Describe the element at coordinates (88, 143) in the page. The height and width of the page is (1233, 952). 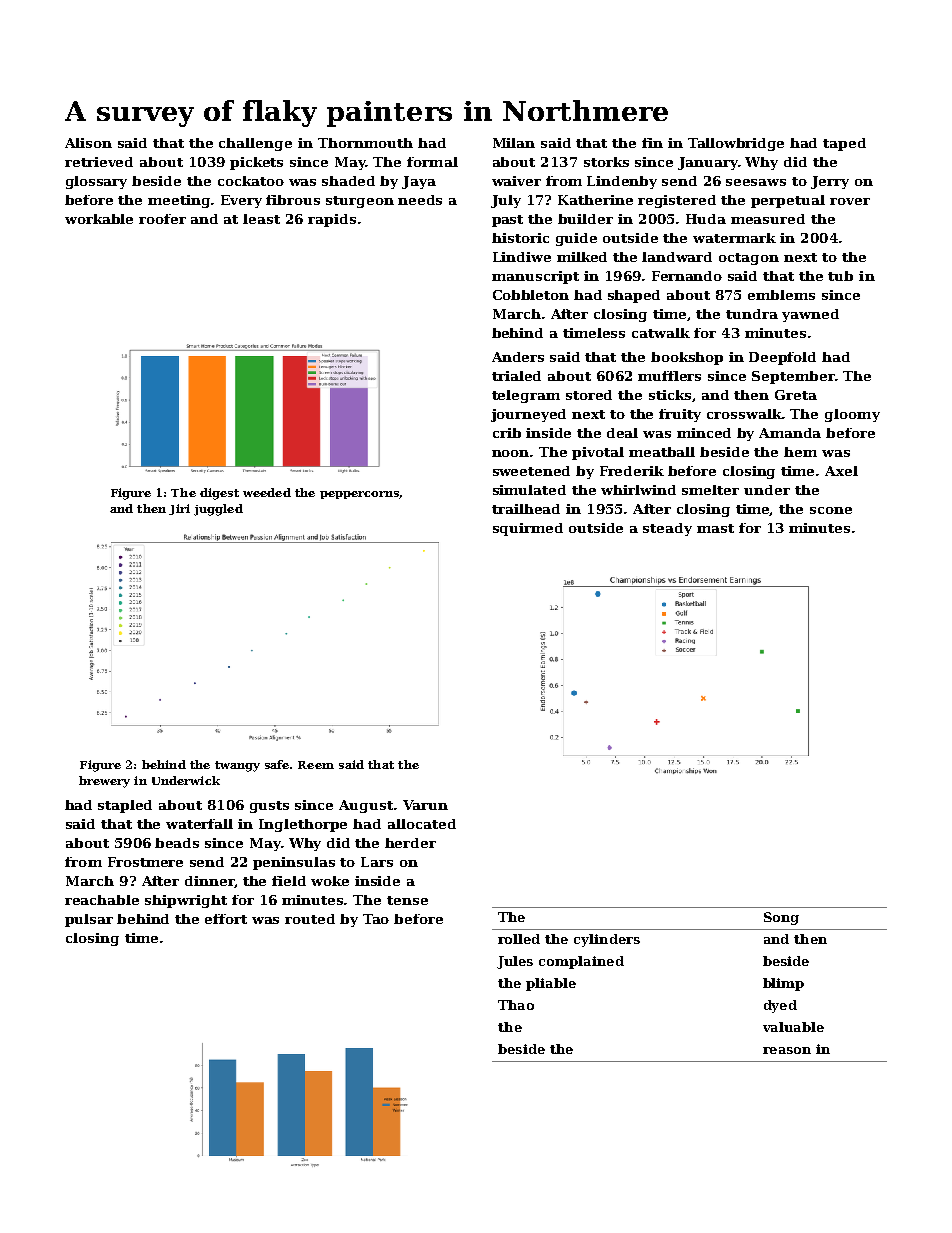
I see `Alison` at that location.
